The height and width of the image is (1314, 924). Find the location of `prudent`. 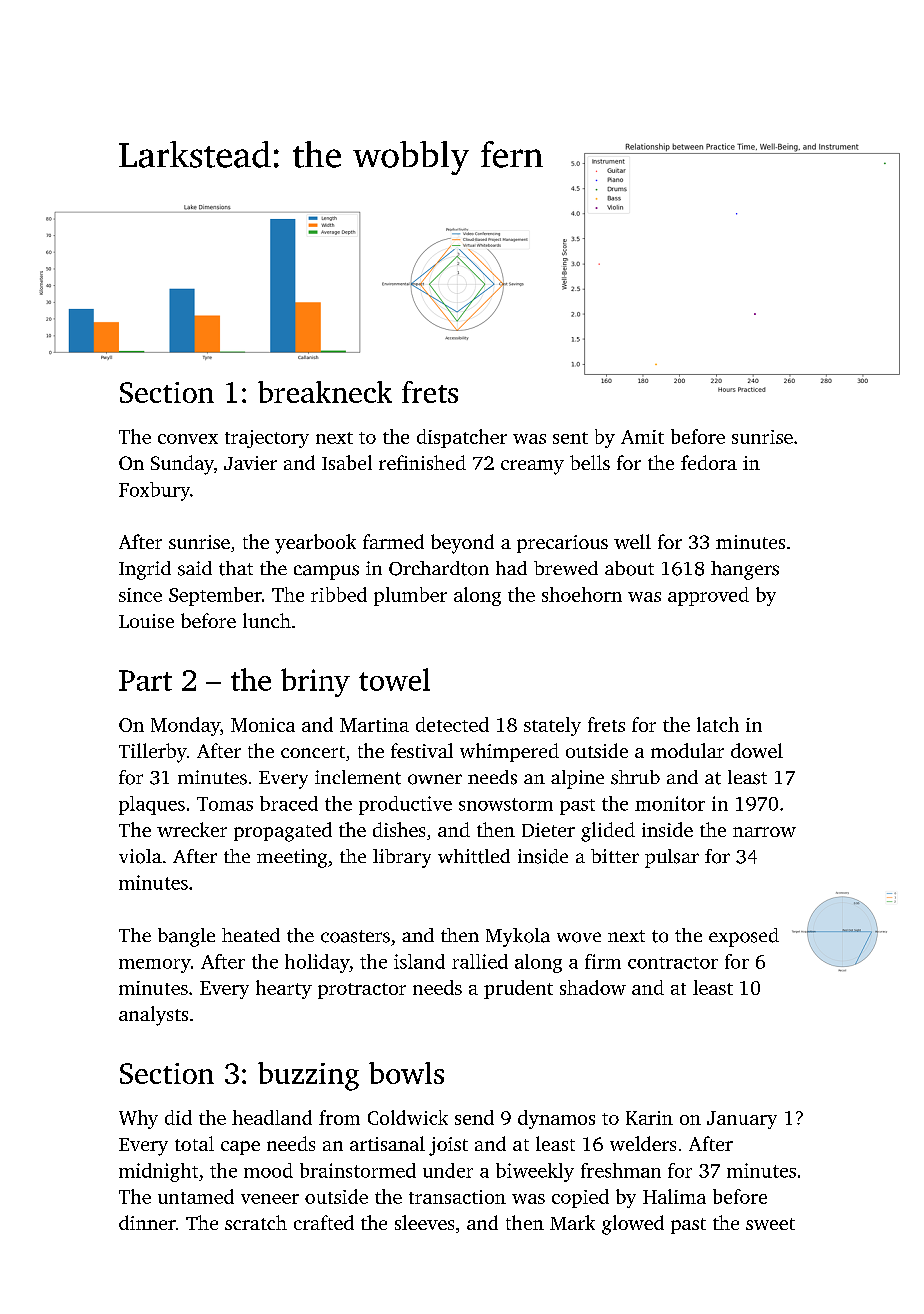

prudent is located at coordinates (518, 989).
